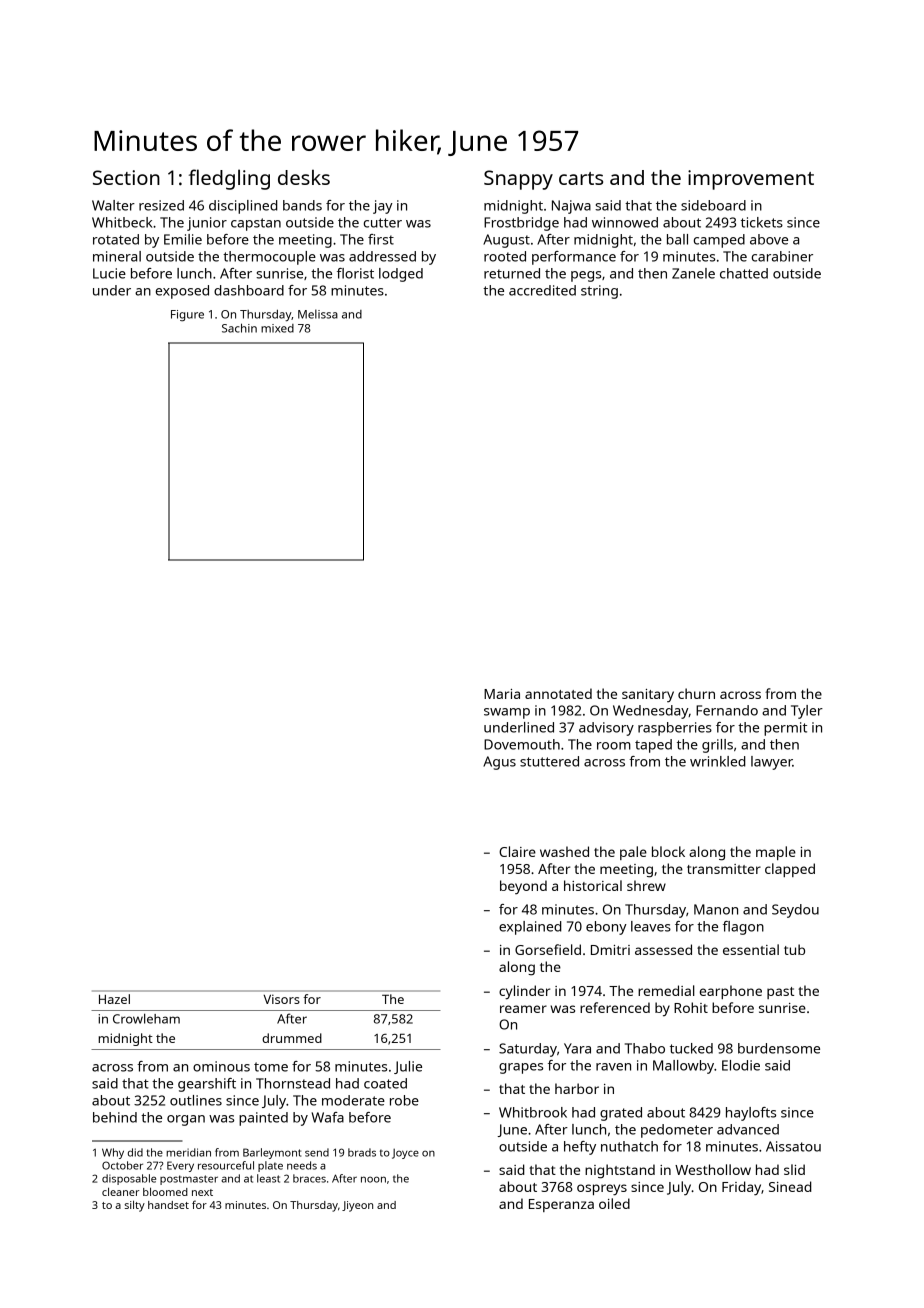 The image size is (924, 1308). I want to click on Figure, so click(187, 316).
